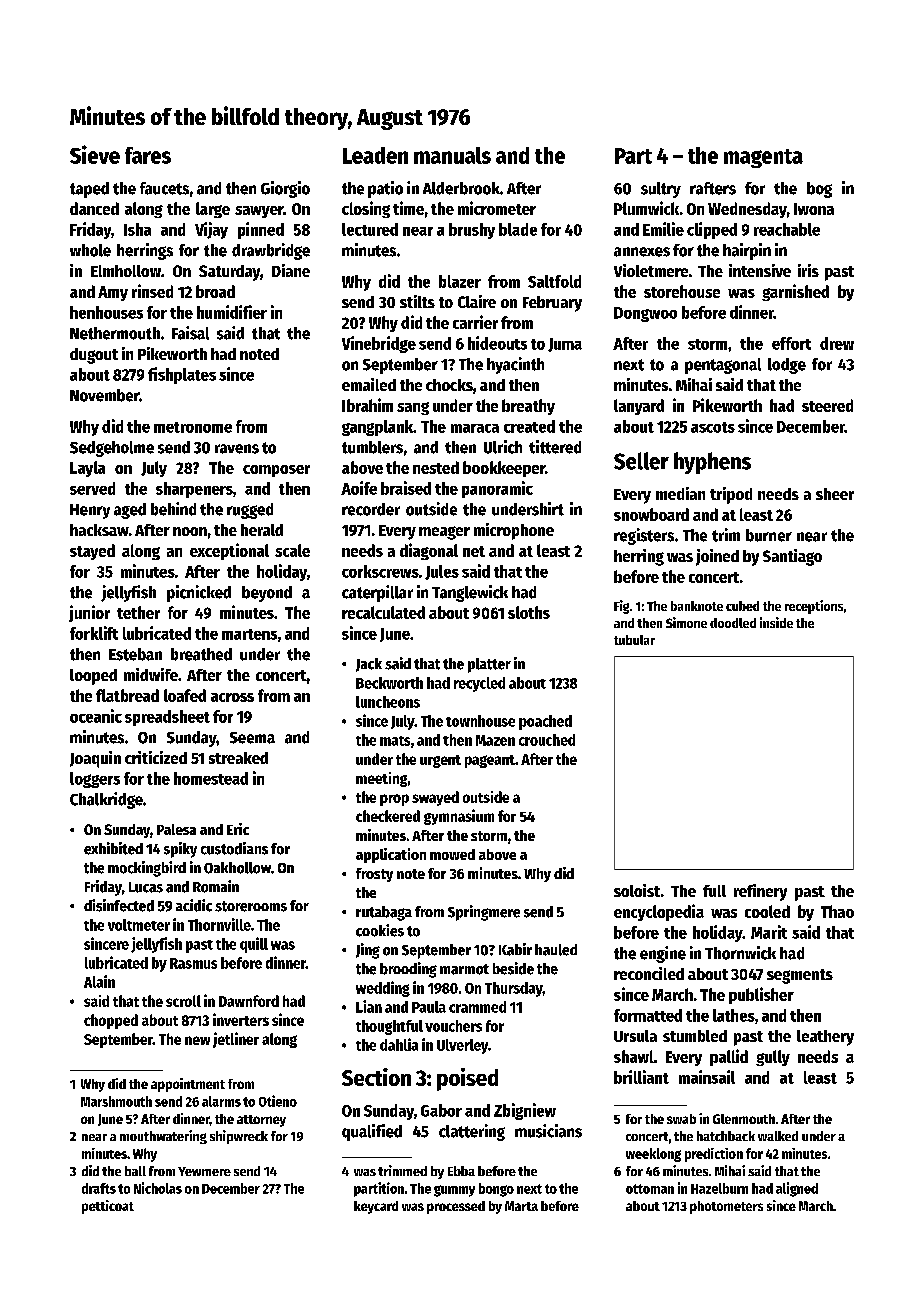  What do you see at coordinates (763, 158) in the screenshot?
I see `magenta` at bounding box center [763, 158].
